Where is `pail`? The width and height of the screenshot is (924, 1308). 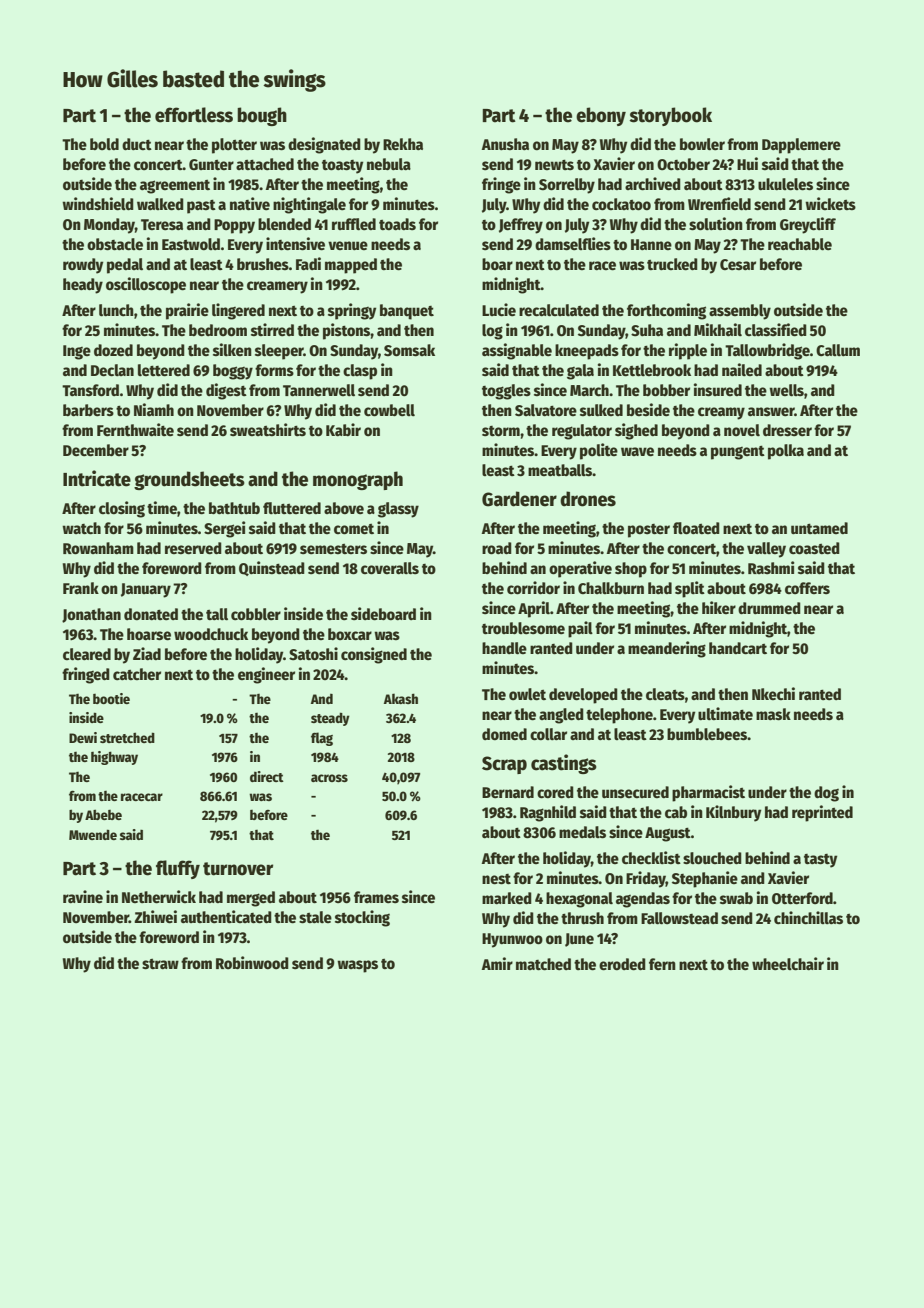
pail is located at coordinates (580, 629).
